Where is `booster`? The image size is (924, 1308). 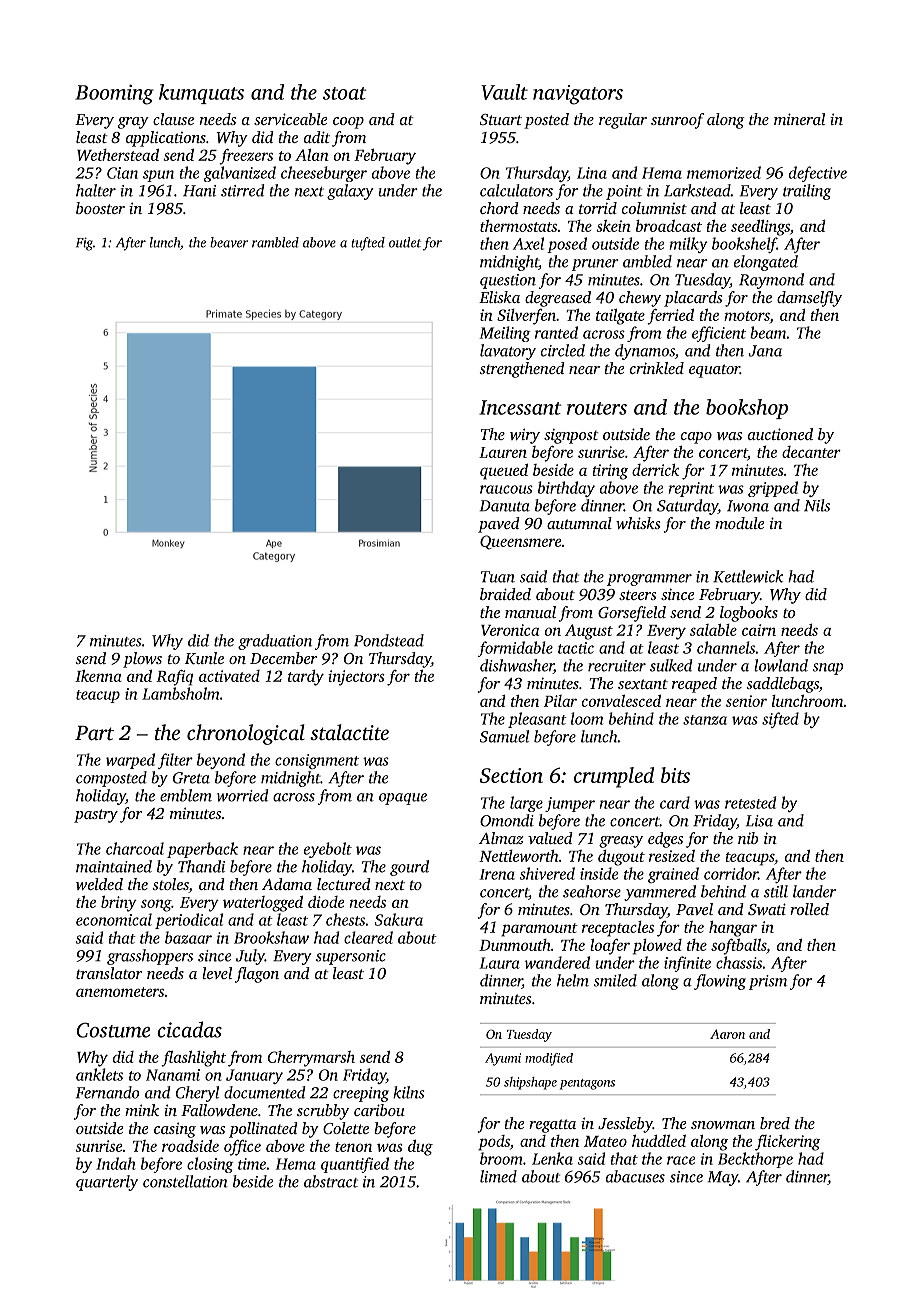
booster is located at coordinates (100, 208).
